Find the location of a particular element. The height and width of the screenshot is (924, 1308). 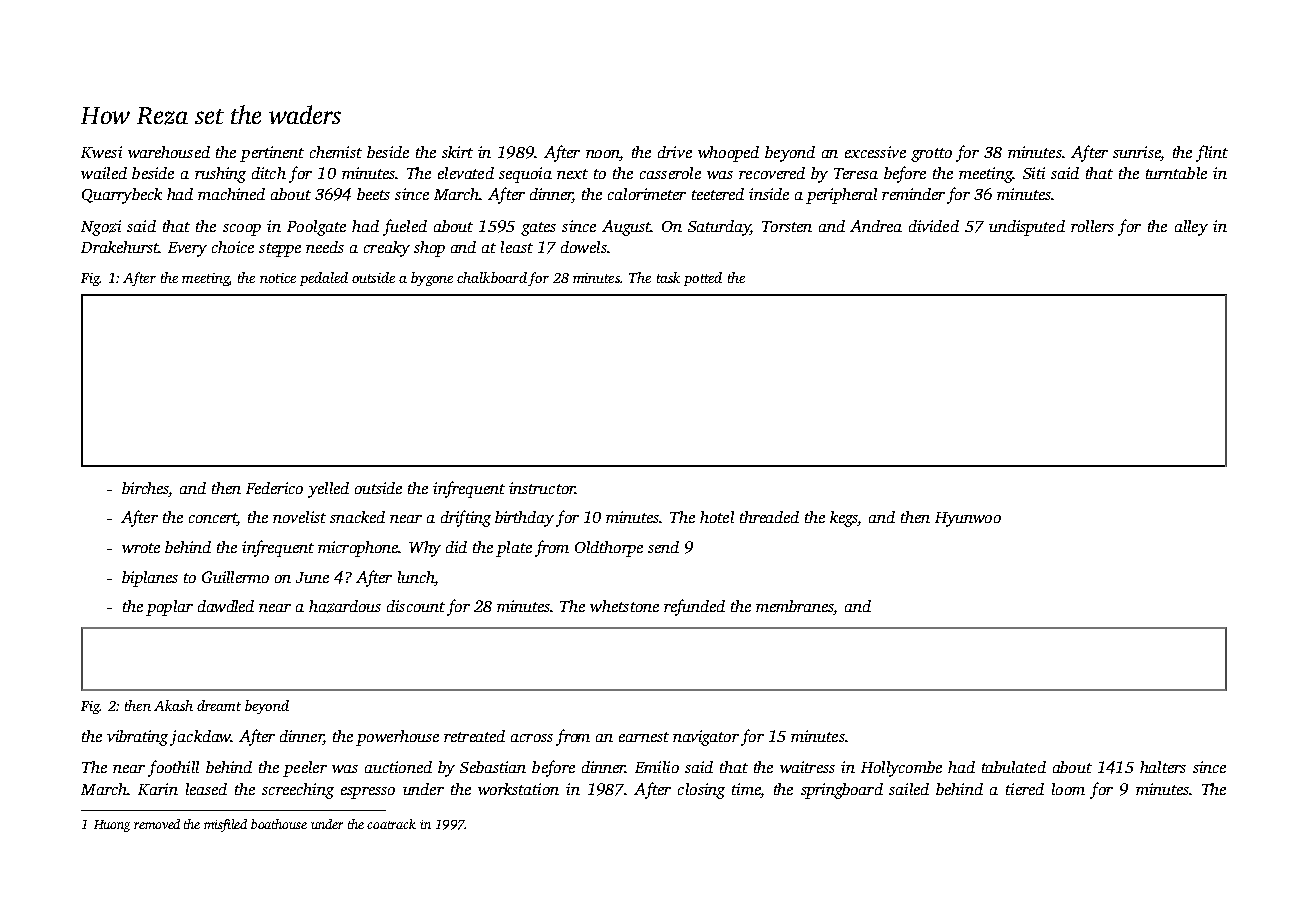

Huong is located at coordinates (112, 826).
